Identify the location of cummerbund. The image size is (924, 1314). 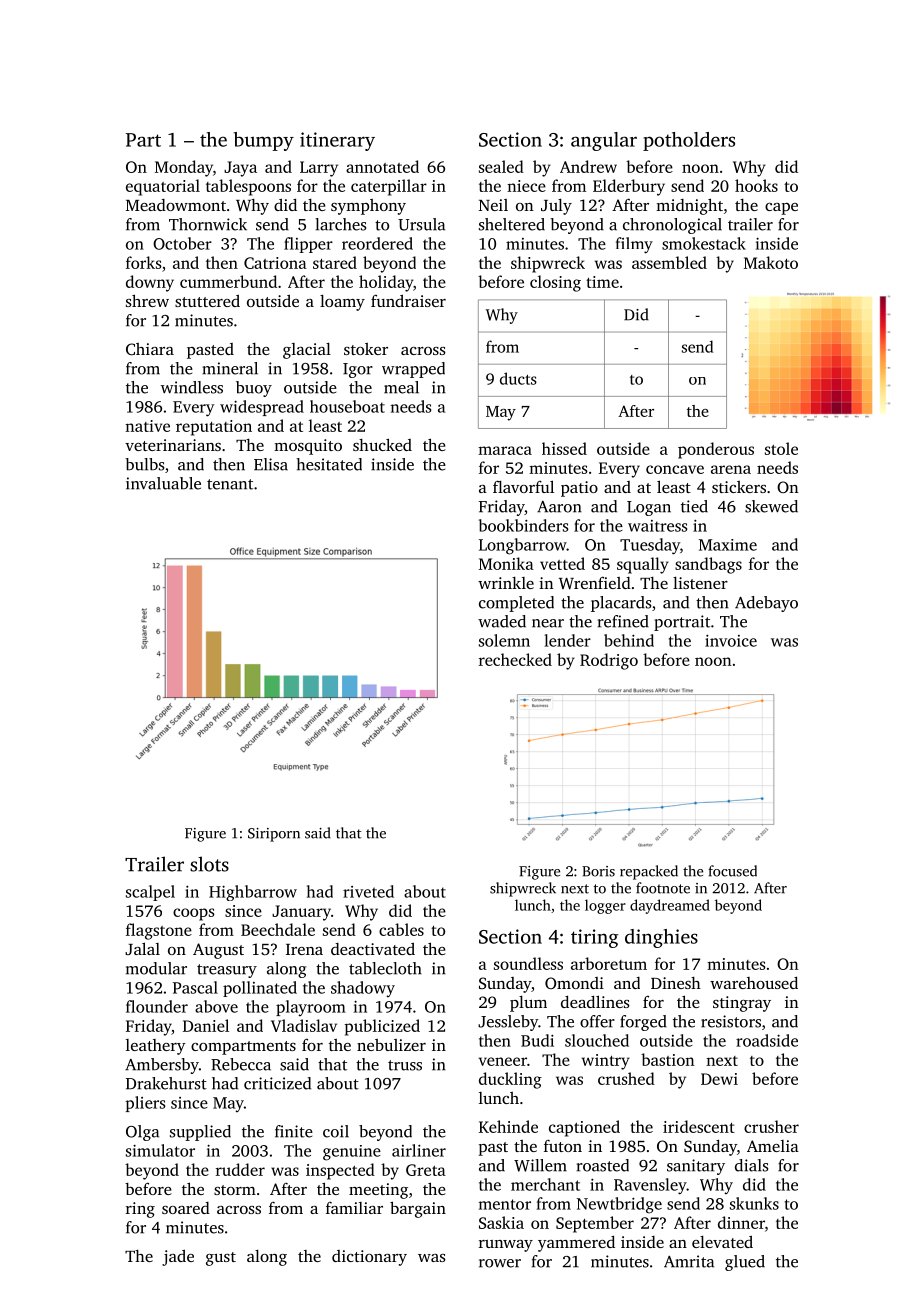
(228, 281).
